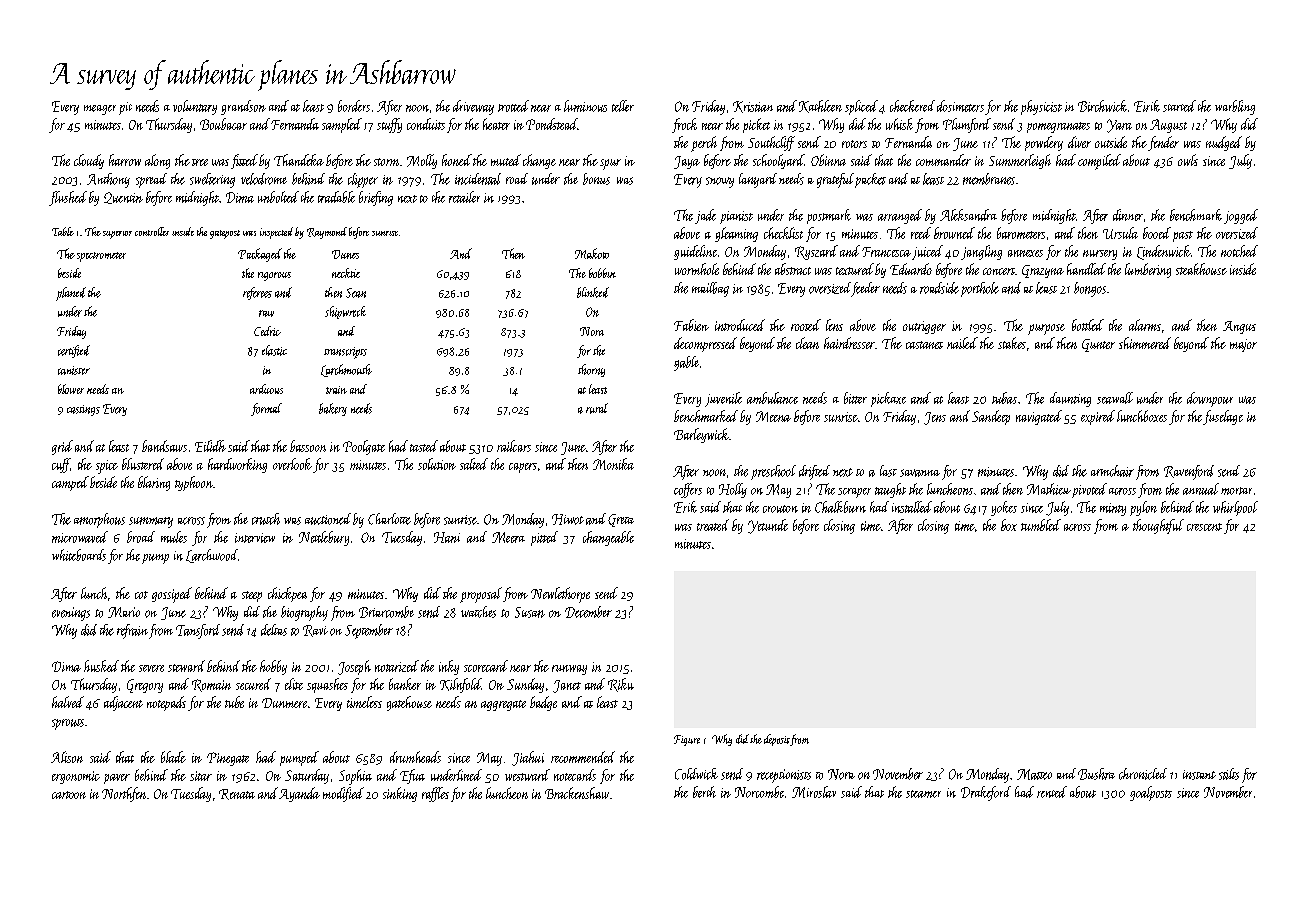 The width and height of the page is (1308, 924). I want to click on stilts, so click(1229, 774).
